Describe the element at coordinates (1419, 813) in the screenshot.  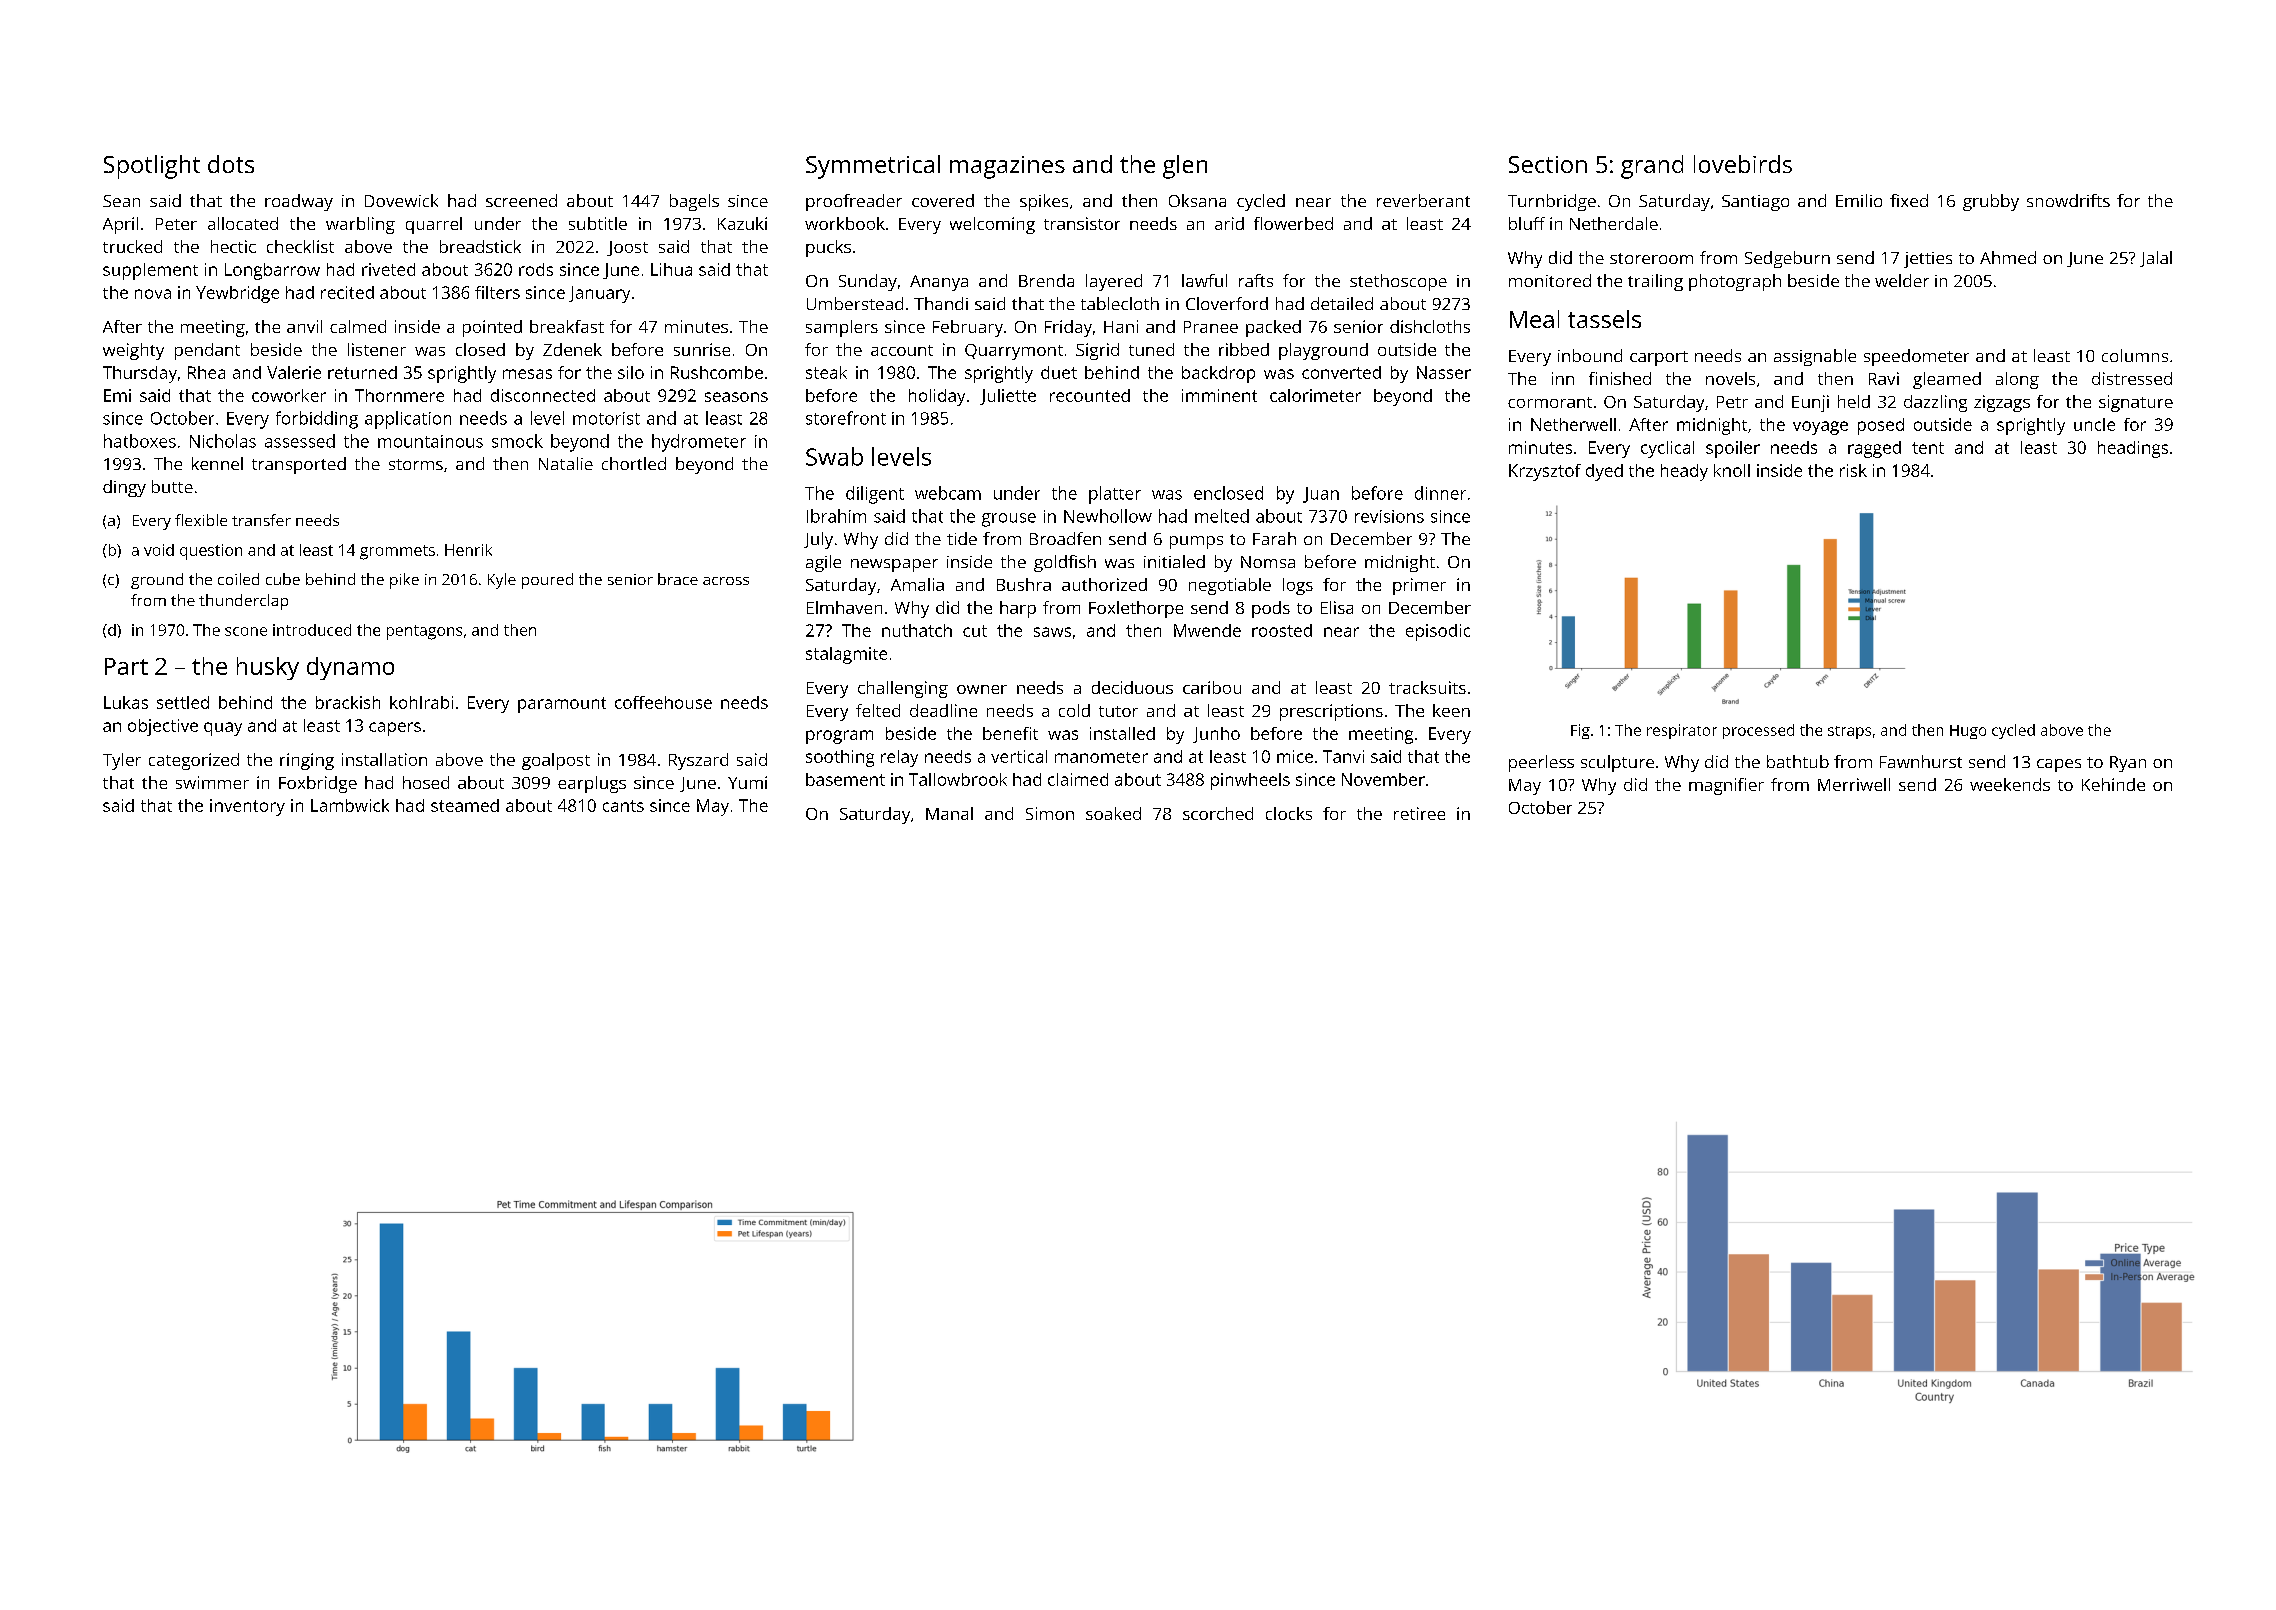
I see `retiree` at that location.
